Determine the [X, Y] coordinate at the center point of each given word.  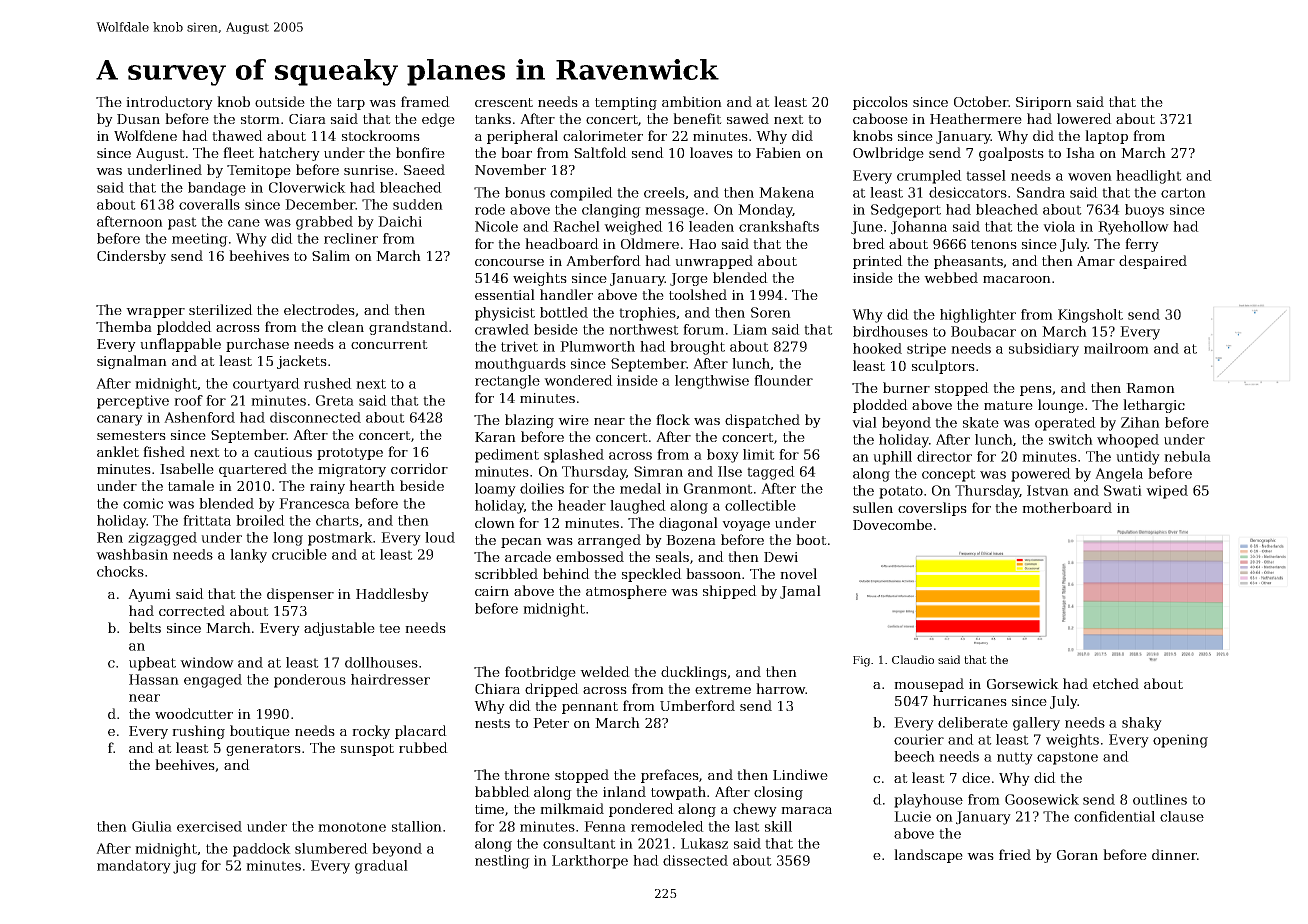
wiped [1167, 492]
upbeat [152, 664]
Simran [658, 471]
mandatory [134, 867]
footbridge [540, 673]
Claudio [913, 659]
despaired [1153, 262]
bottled [564, 312]
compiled [581, 194]
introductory [169, 103]
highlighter [978, 316]
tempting [626, 103]
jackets [302, 362]
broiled [260, 520]
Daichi [400, 221]
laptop [1106, 137]
